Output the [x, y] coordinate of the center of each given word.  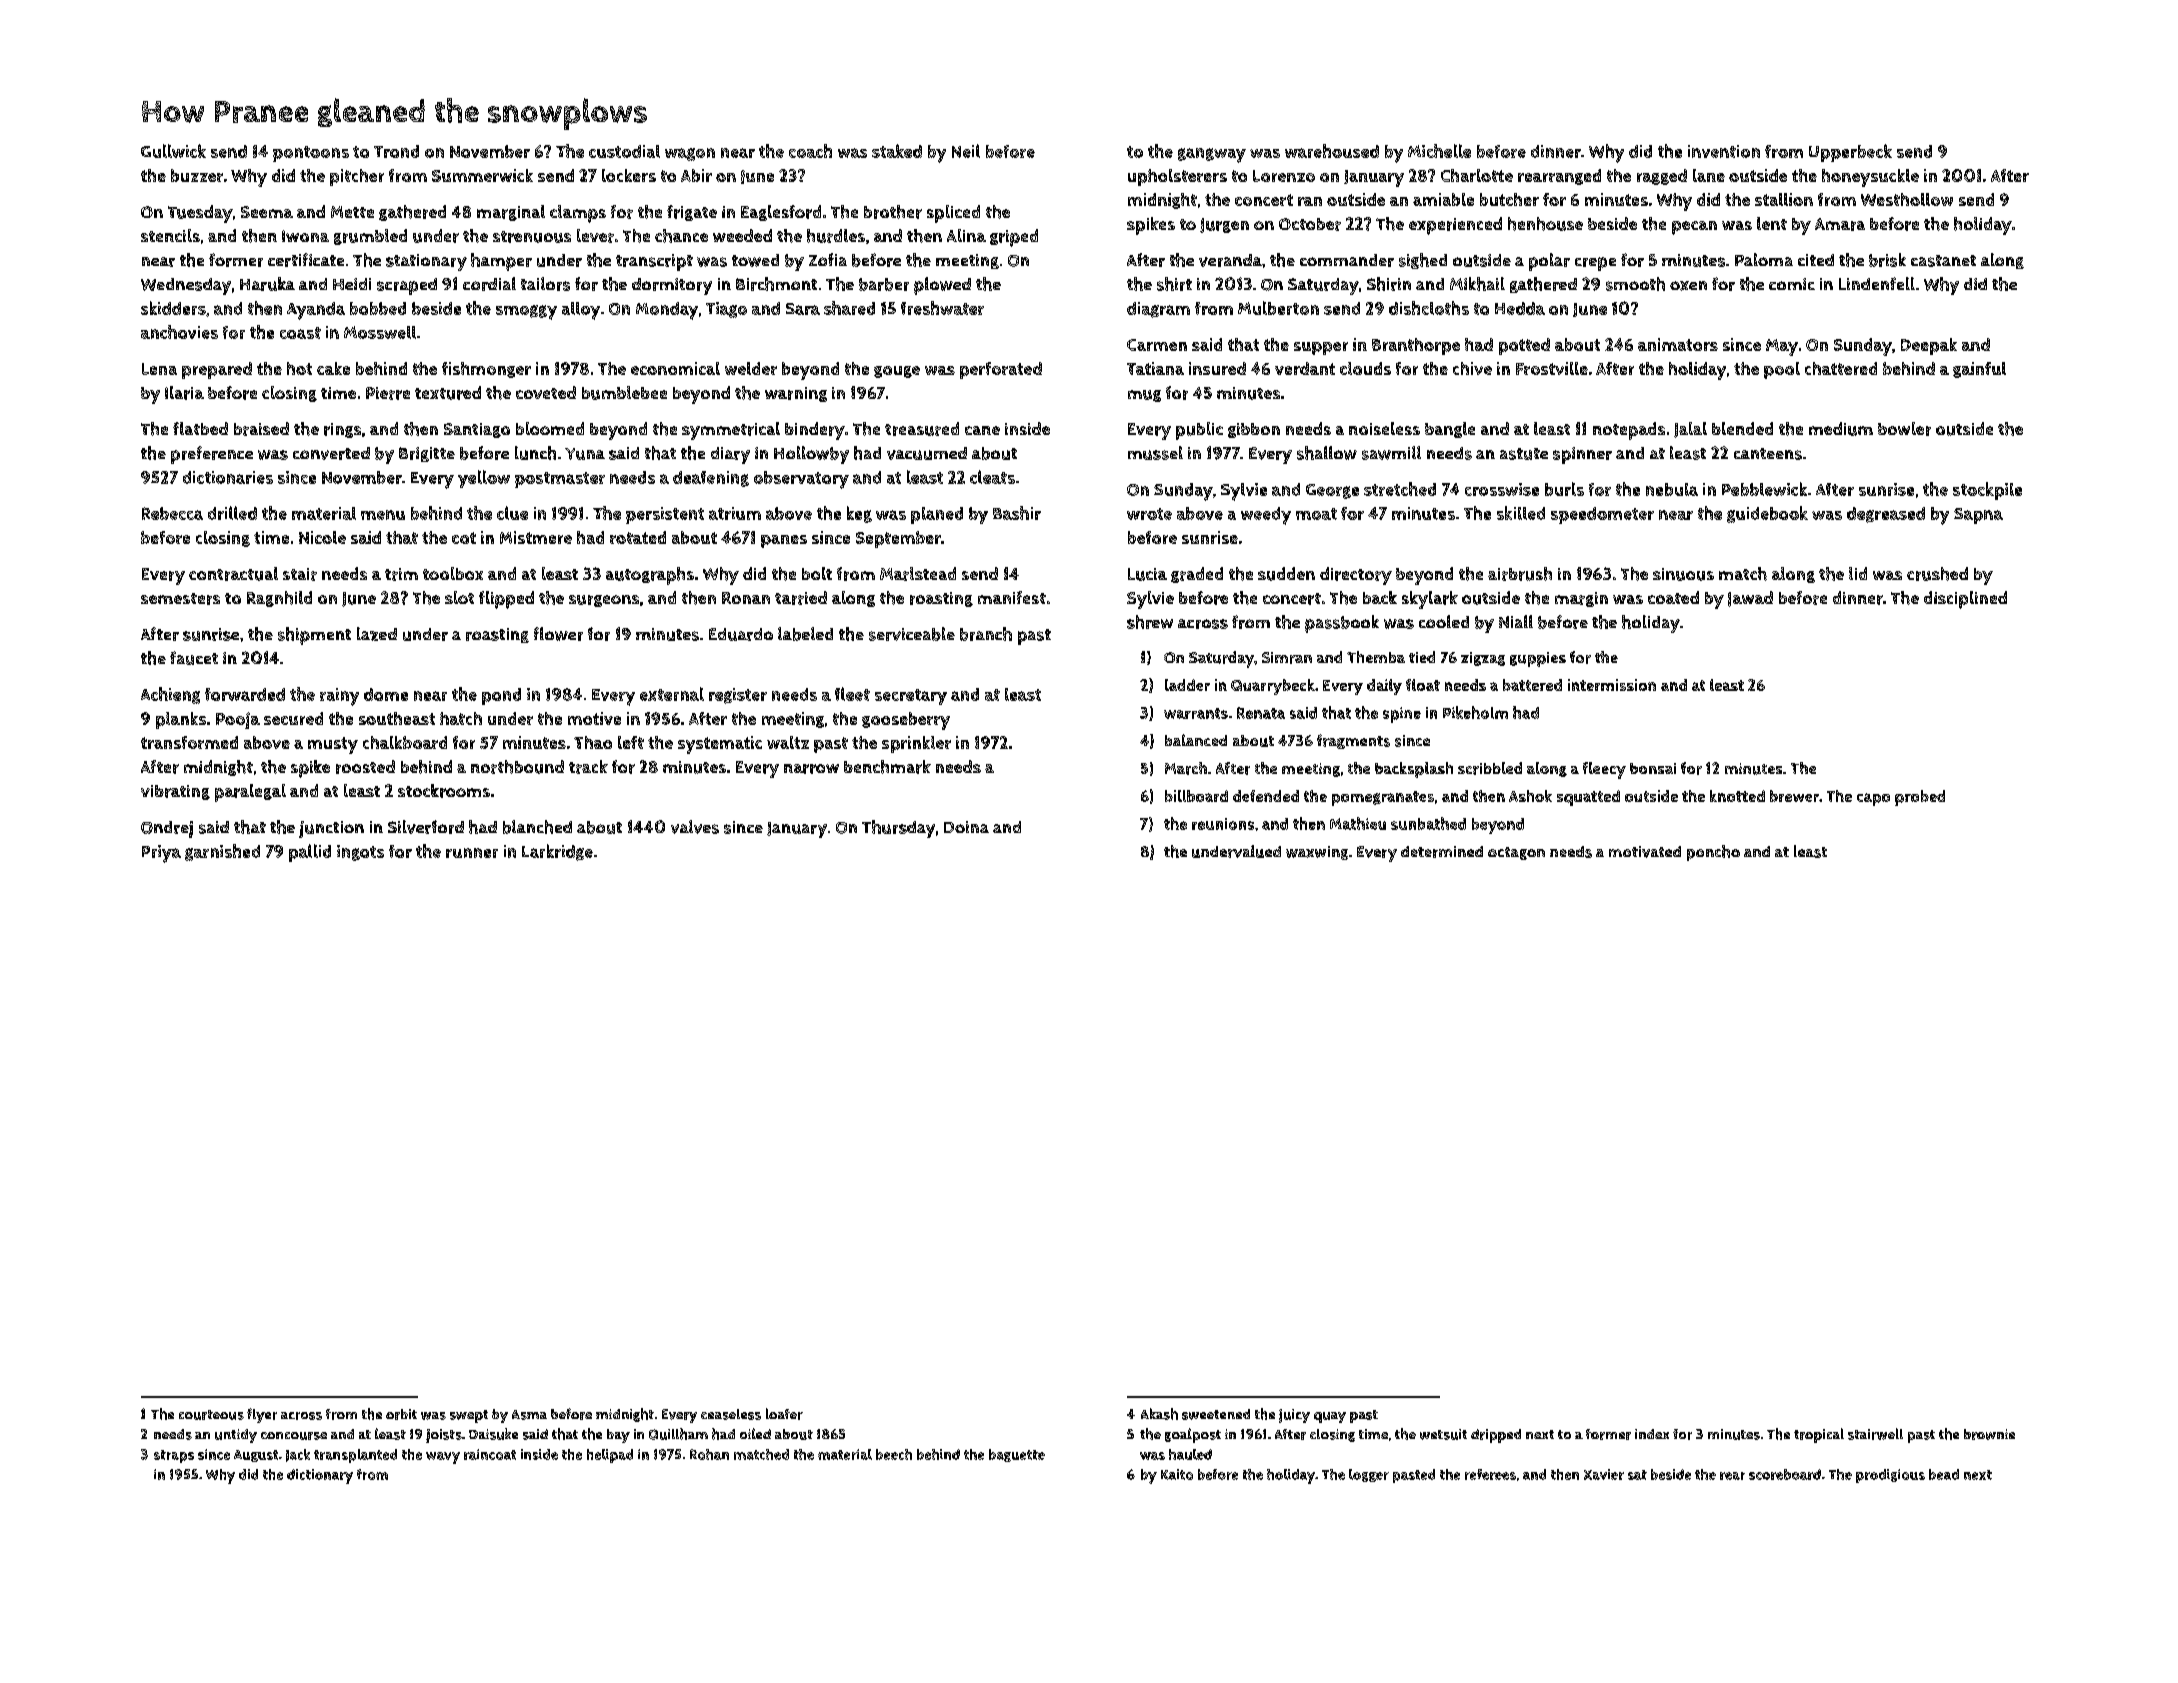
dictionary [320, 1476]
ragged [1662, 177]
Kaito [1177, 1474]
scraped [407, 286]
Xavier [1604, 1474]
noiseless [1384, 428]
